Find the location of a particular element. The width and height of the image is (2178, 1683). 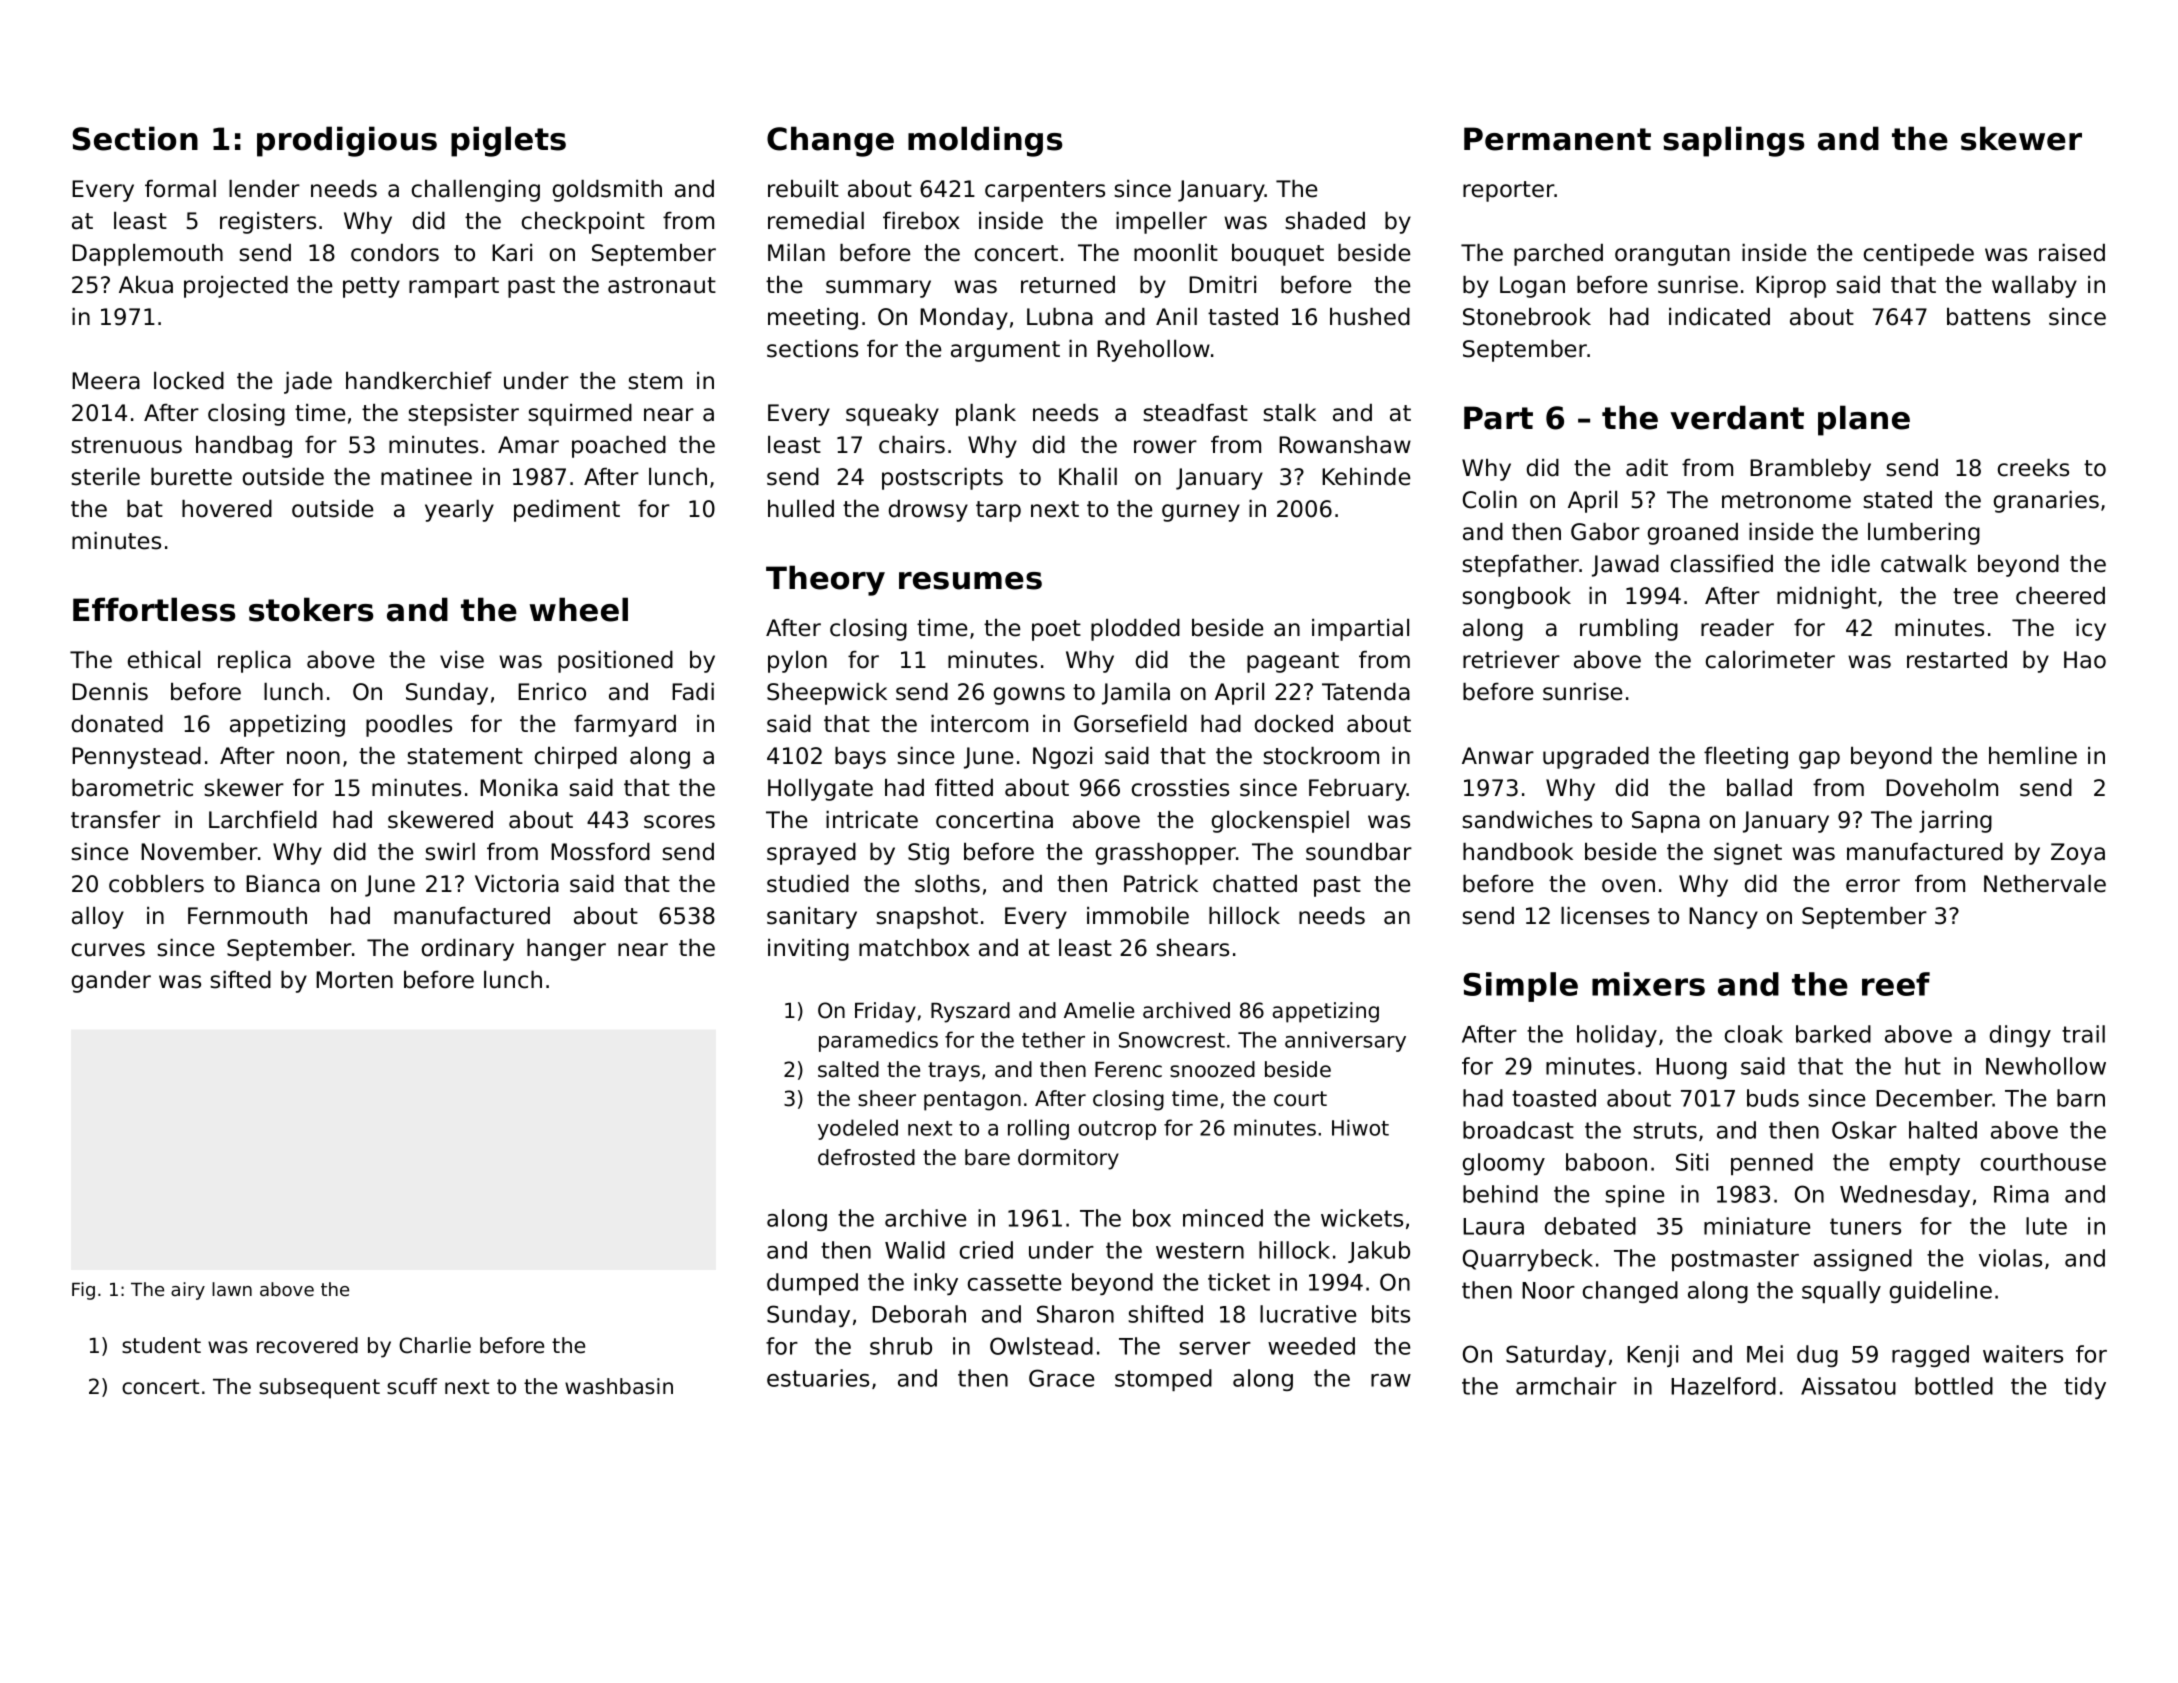

pylon is located at coordinates (797, 662).
